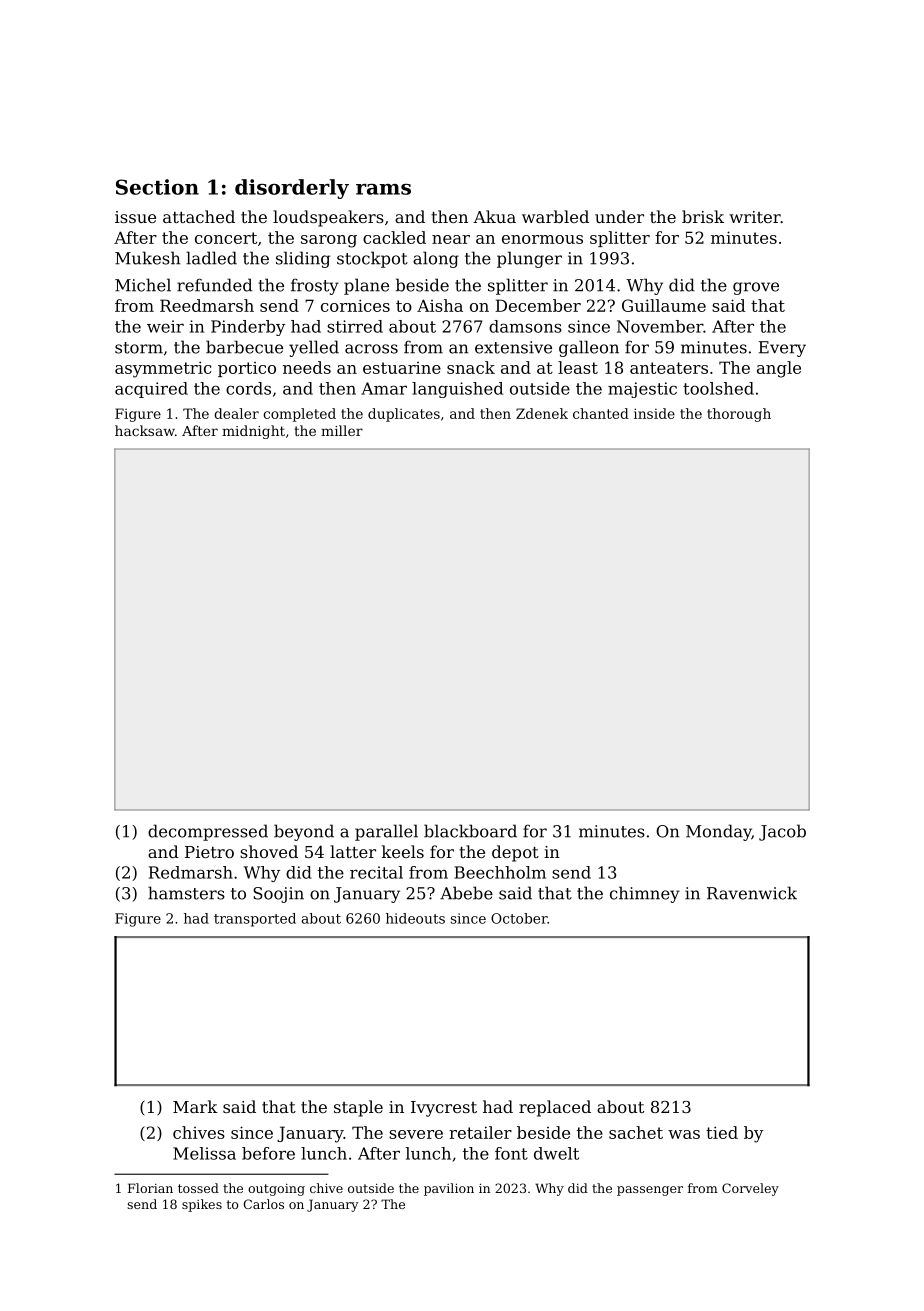 The width and height of the screenshot is (924, 1311). What do you see at coordinates (209, 852) in the screenshot?
I see `Pietro` at bounding box center [209, 852].
